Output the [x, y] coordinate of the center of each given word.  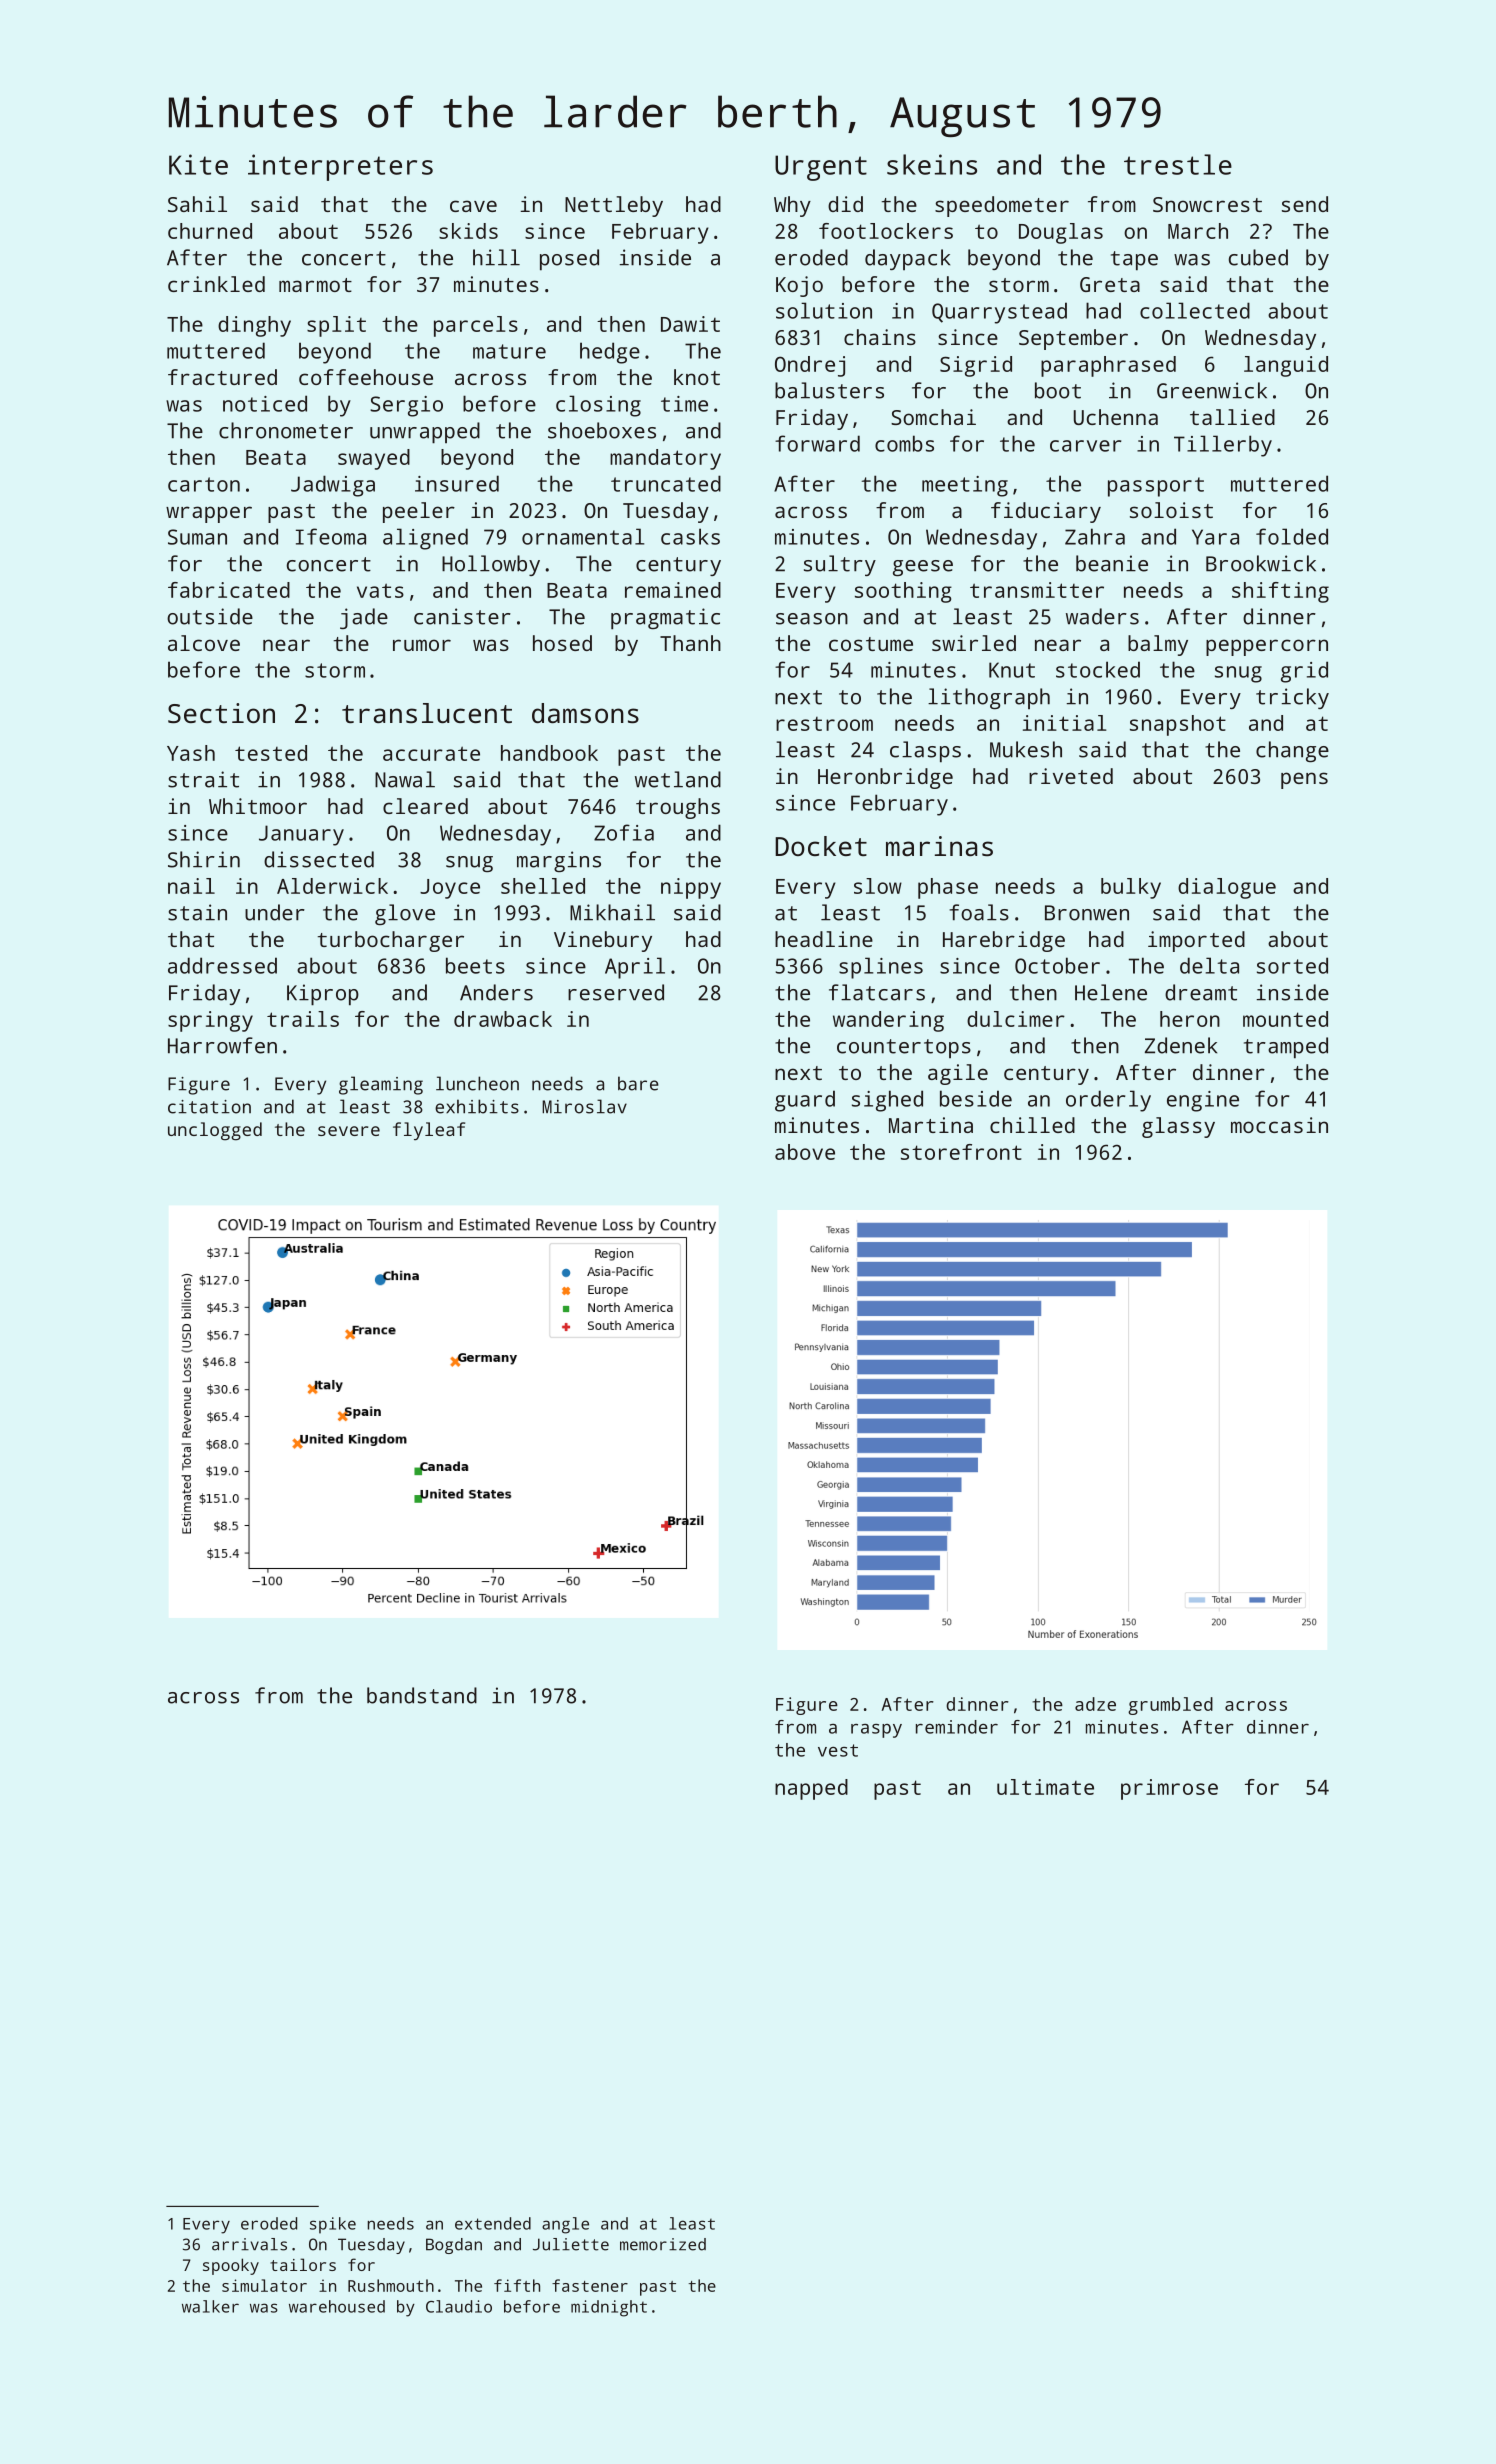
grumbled [1170, 1706]
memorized [663, 2244]
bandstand [422, 1695]
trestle [1178, 164]
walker [210, 2306]
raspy [876, 1731]
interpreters [340, 167]
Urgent [821, 168]
